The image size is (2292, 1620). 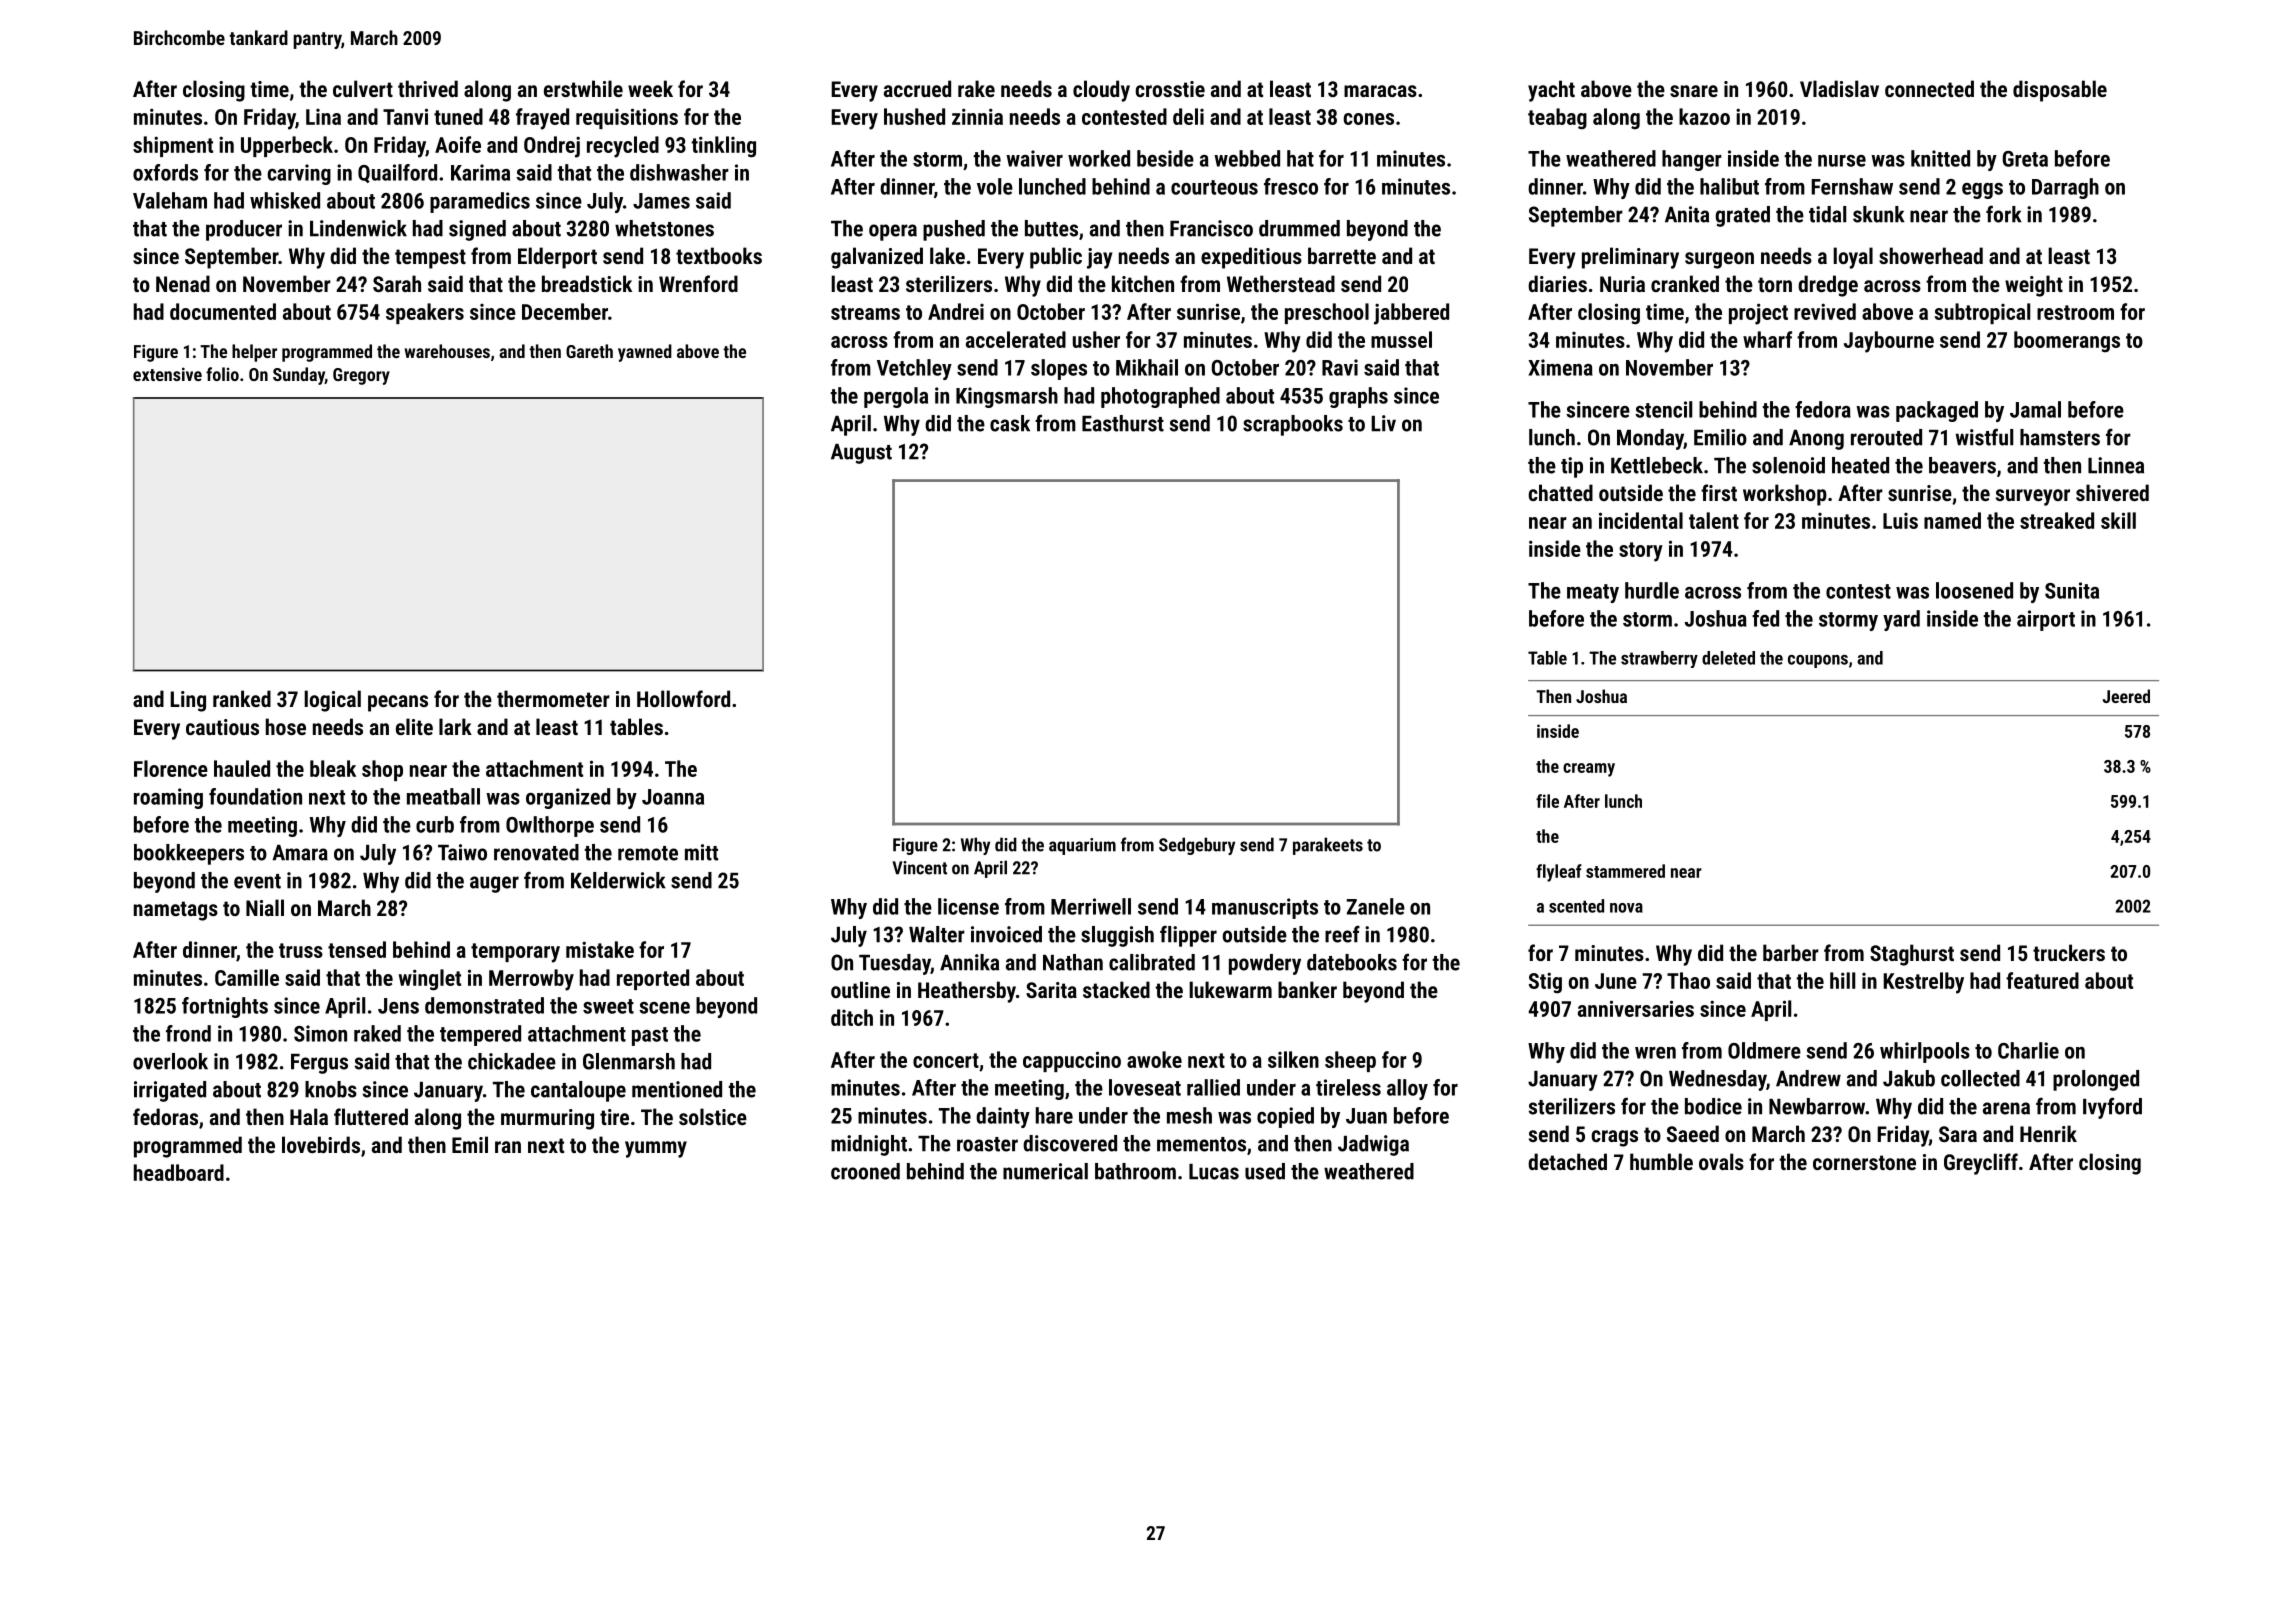 I want to click on jabbered, so click(x=1411, y=314).
